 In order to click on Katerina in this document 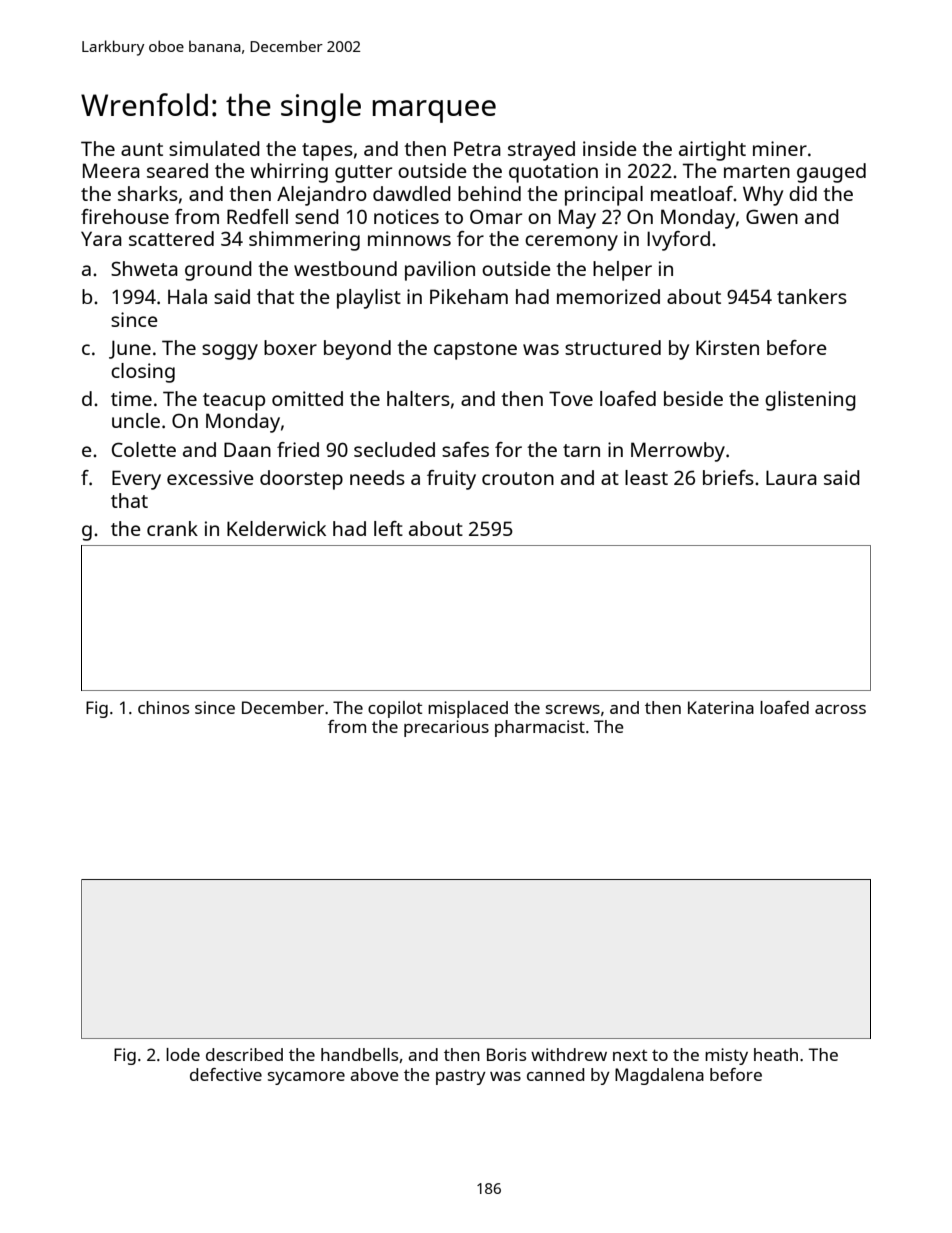, I will do `click(721, 707)`.
